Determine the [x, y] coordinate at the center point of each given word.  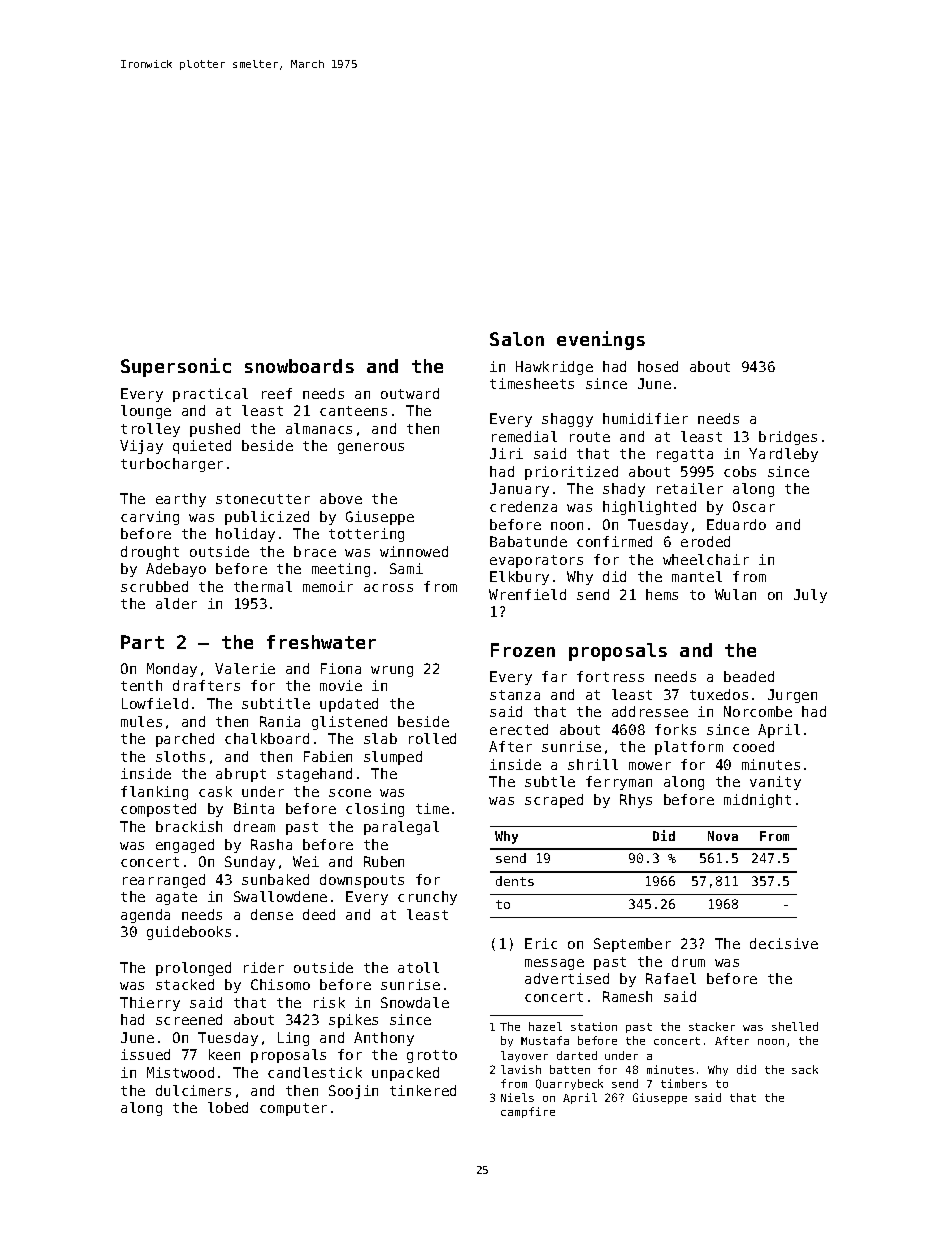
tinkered [423, 1090]
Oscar [754, 506]
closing [375, 810]
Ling [293, 1039]
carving [150, 518]
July [810, 596]
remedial [524, 436]
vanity [775, 783]
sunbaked [275, 879]
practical [210, 395]
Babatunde [528, 541]
